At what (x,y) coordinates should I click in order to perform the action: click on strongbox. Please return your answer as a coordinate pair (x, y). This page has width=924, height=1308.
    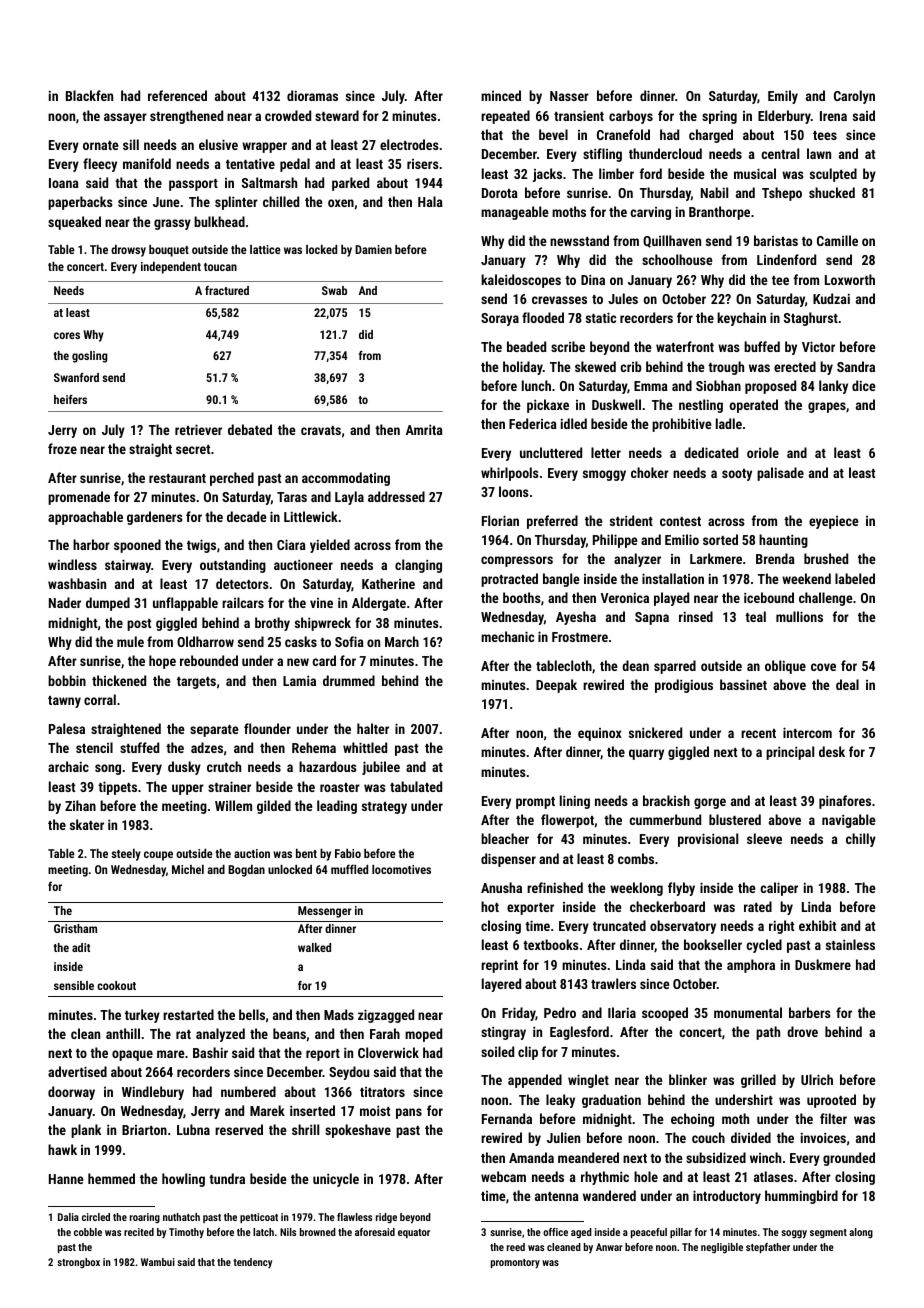
    Looking at the image, I should click on (78, 1263).
